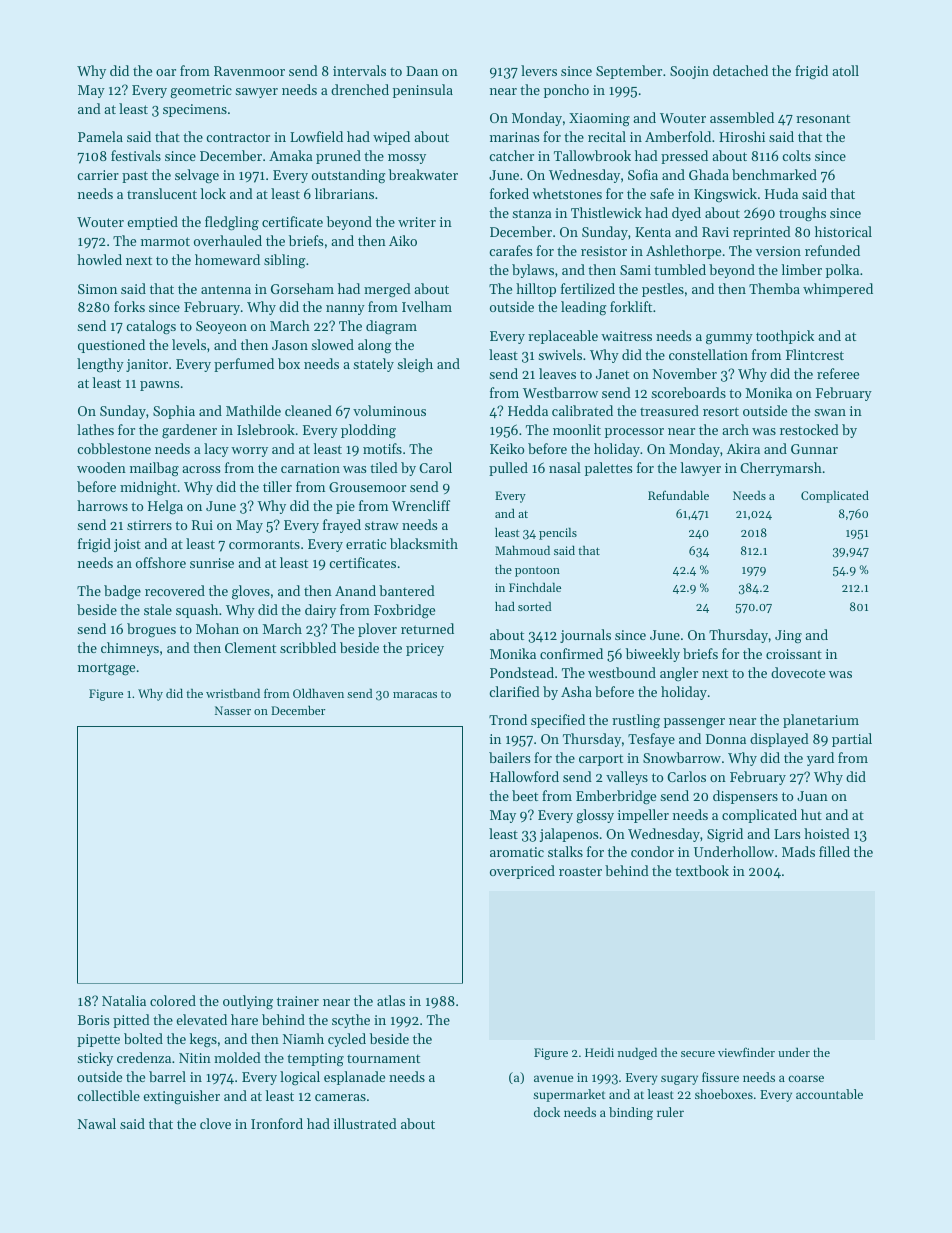 This screenshot has height=1233, width=952. What do you see at coordinates (678, 136) in the screenshot?
I see `Amberfold` at bounding box center [678, 136].
